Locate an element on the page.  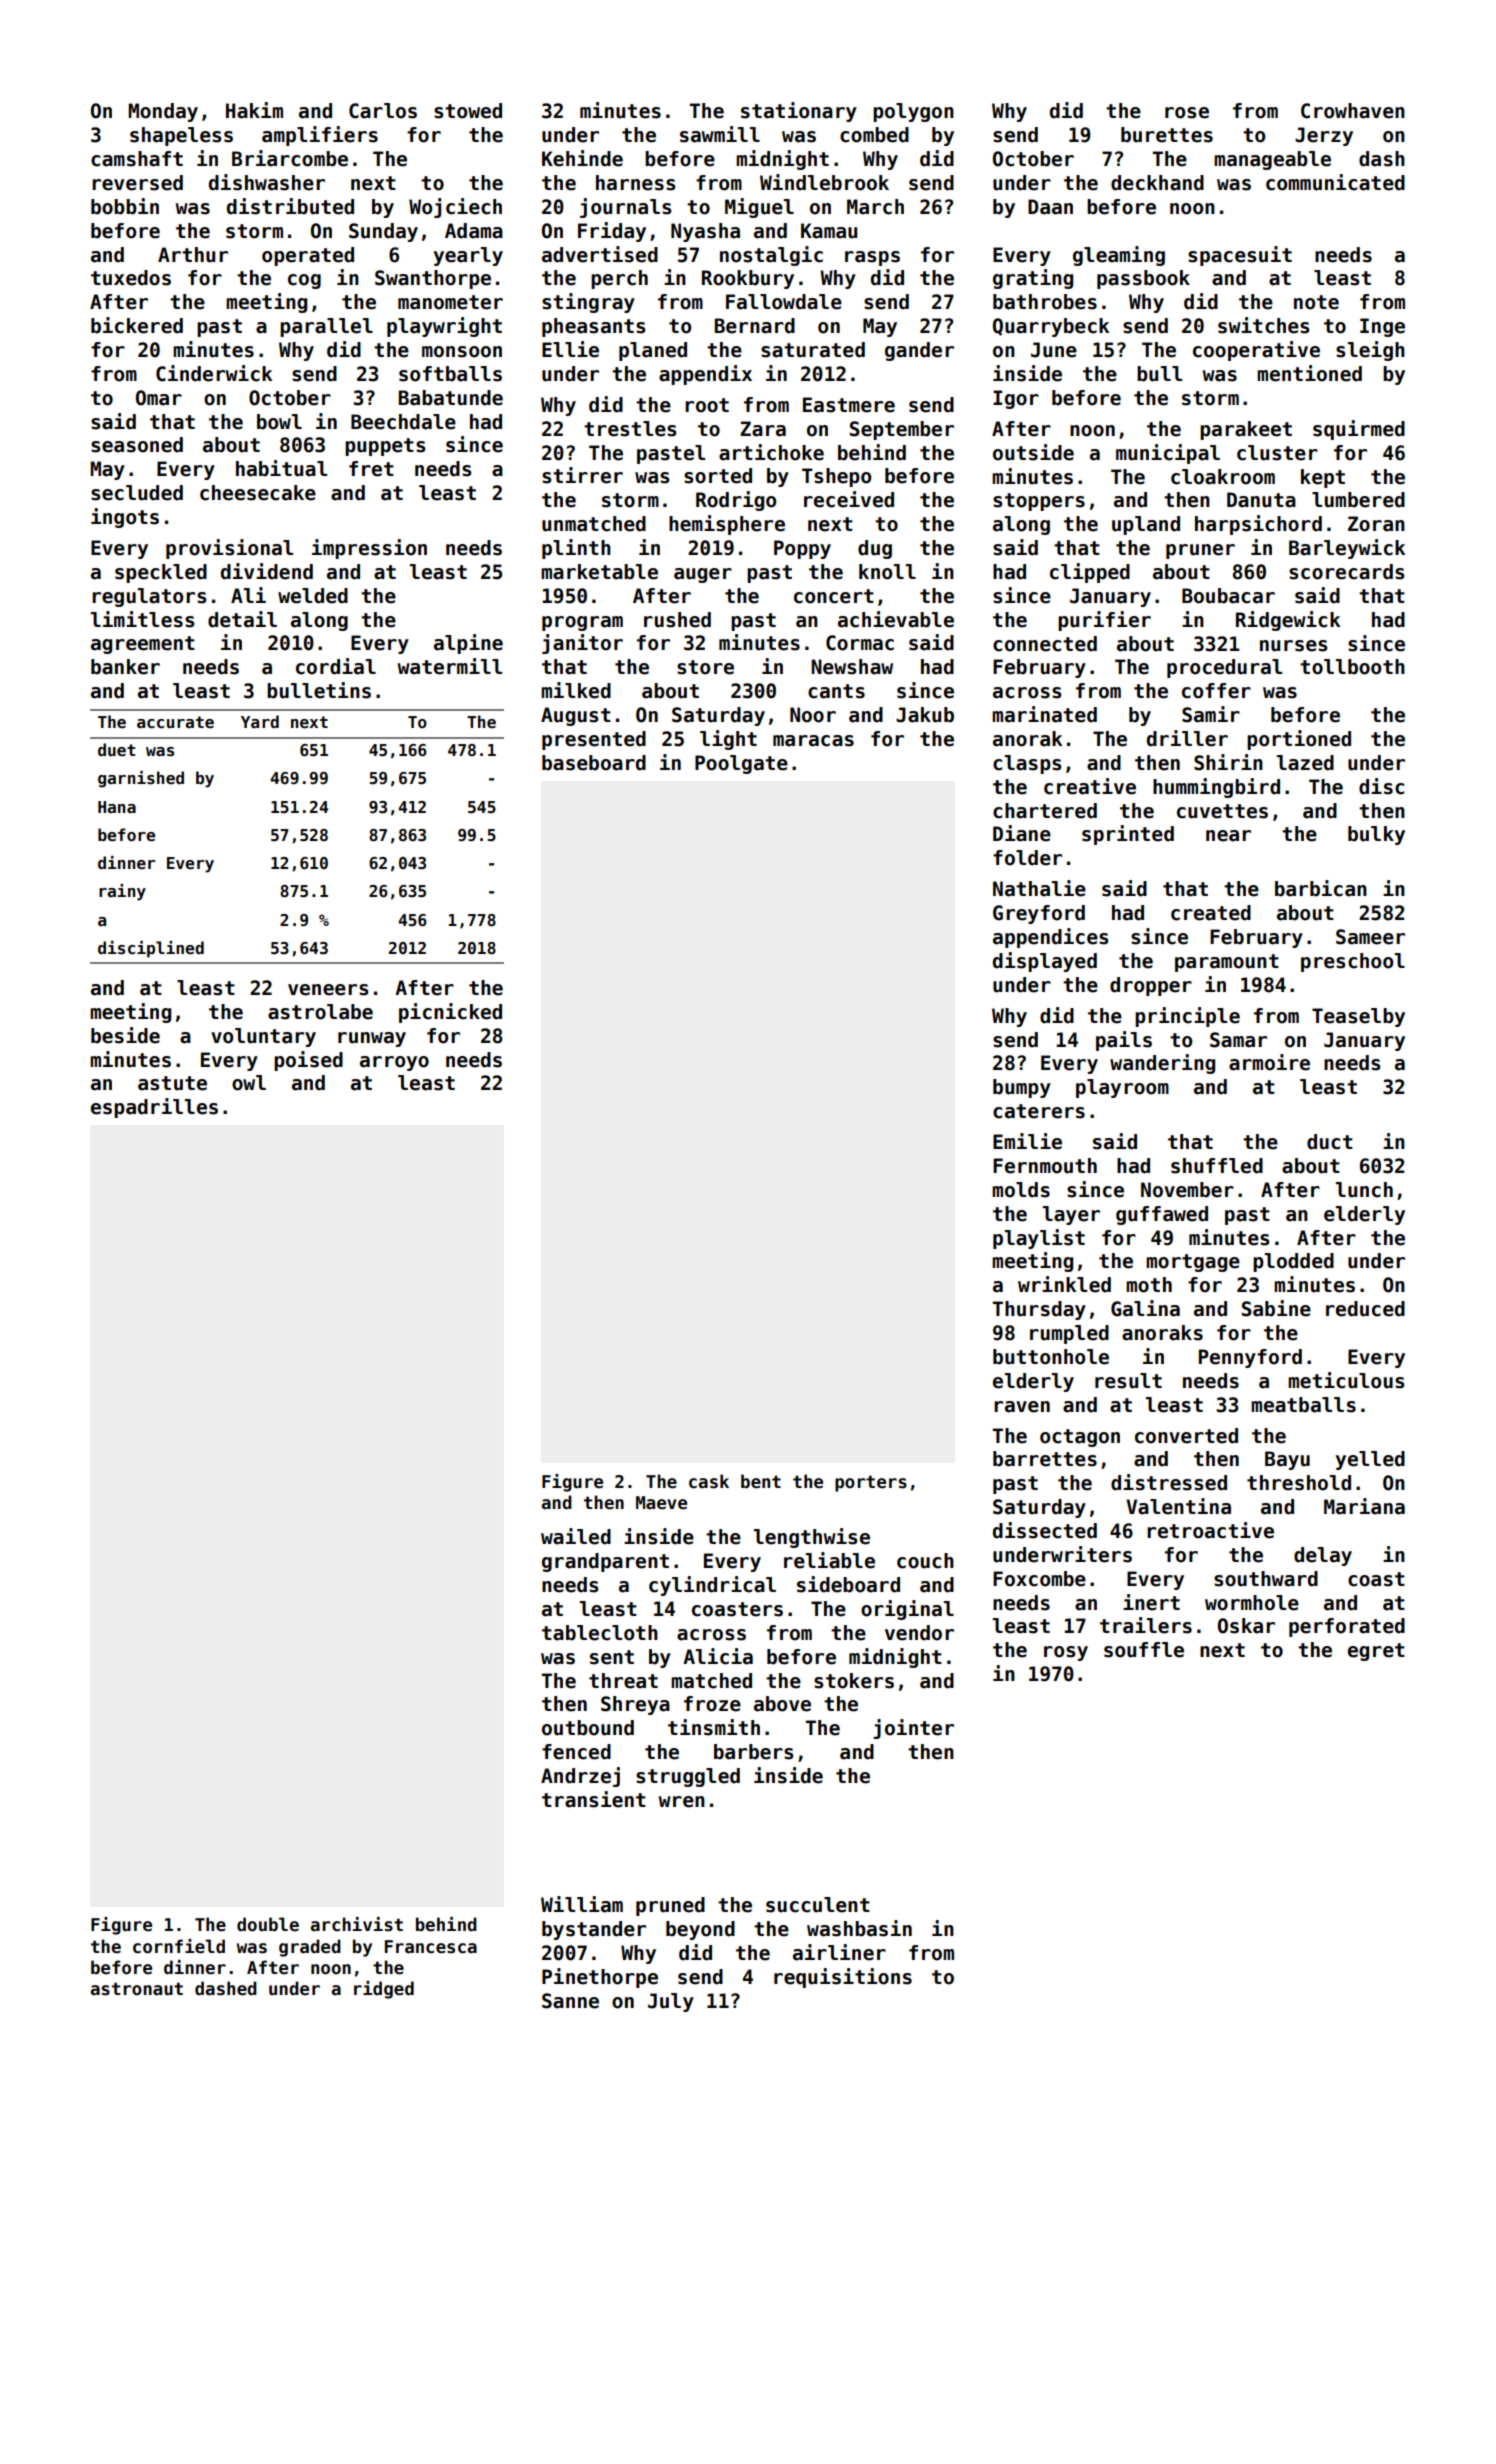
espadrilles is located at coordinates (154, 1108).
